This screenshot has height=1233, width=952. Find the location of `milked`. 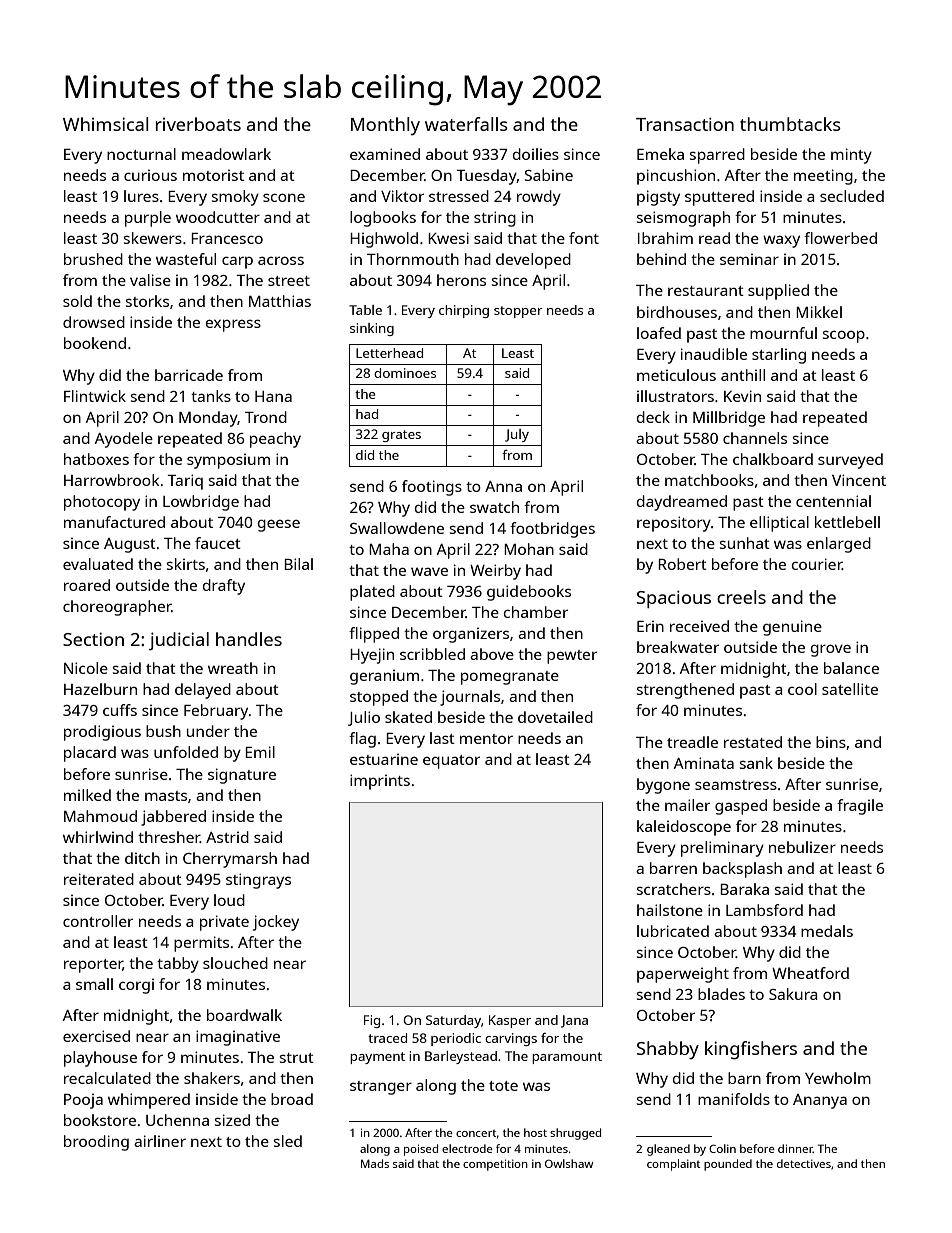

milked is located at coordinates (87, 795).
